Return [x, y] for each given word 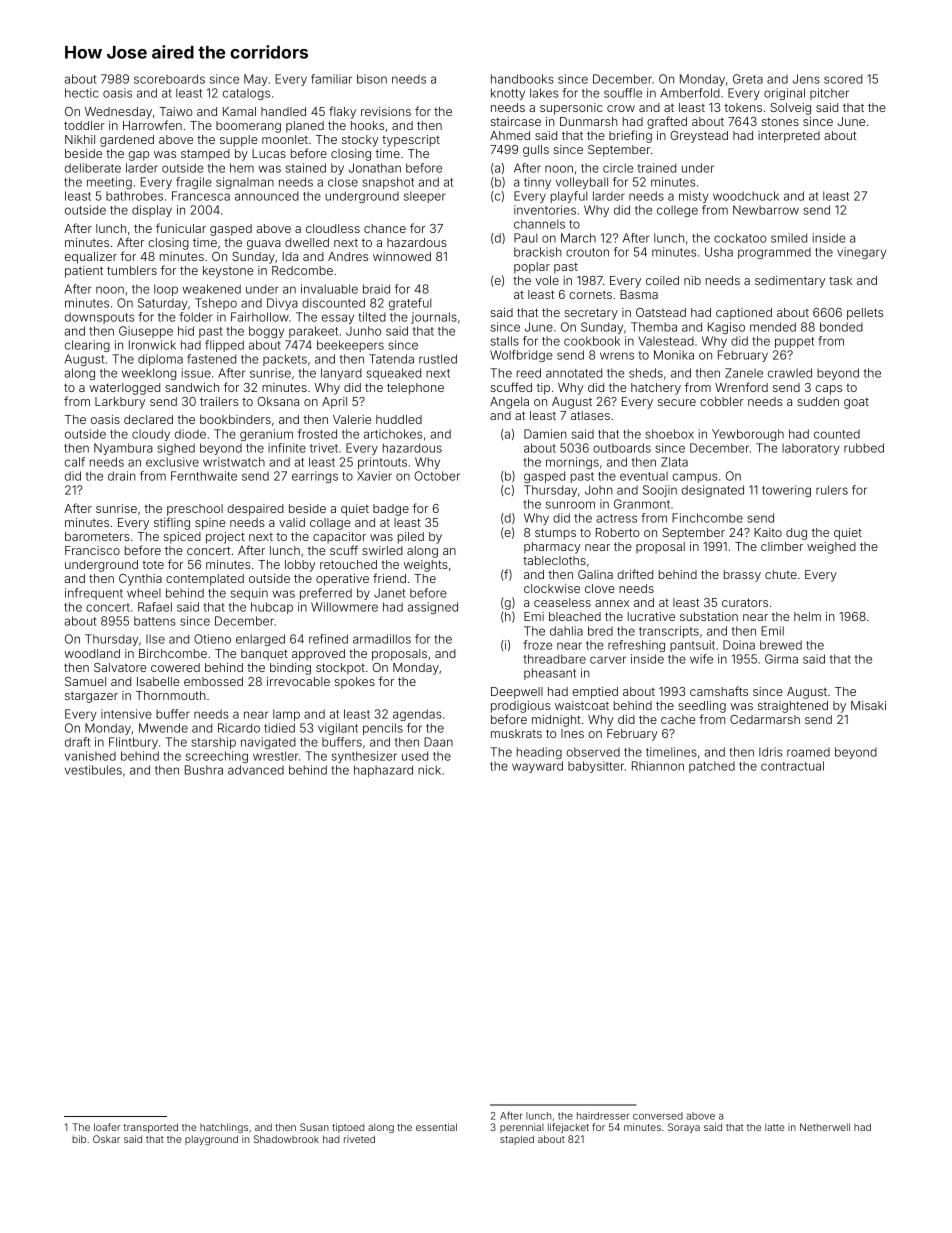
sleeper [424, 197]
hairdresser [603, 1116]
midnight [556, 721]
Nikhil [80, 139]
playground [211, 1140]
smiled [789, 238]
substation [709, 616]
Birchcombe [173, 653]
